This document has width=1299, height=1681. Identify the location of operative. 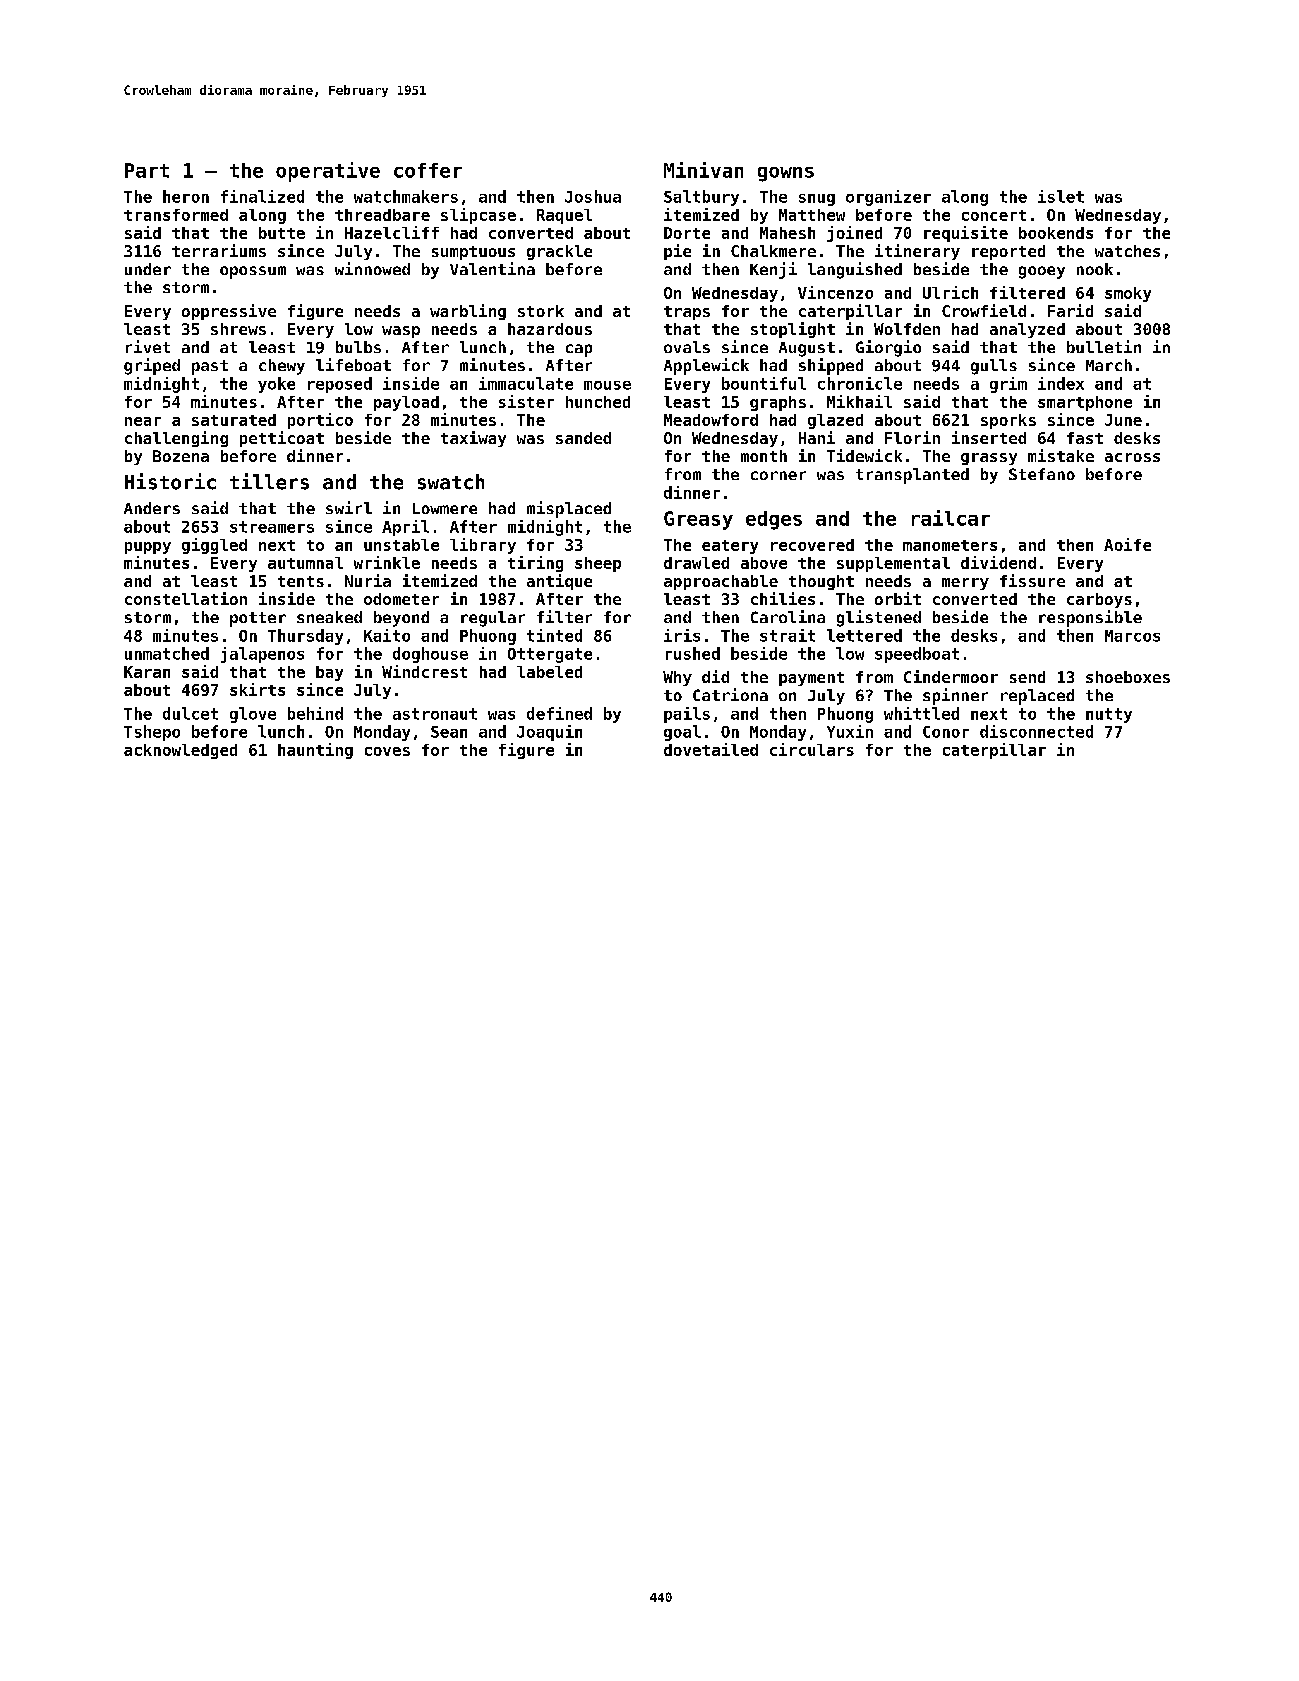
(328, 172).
